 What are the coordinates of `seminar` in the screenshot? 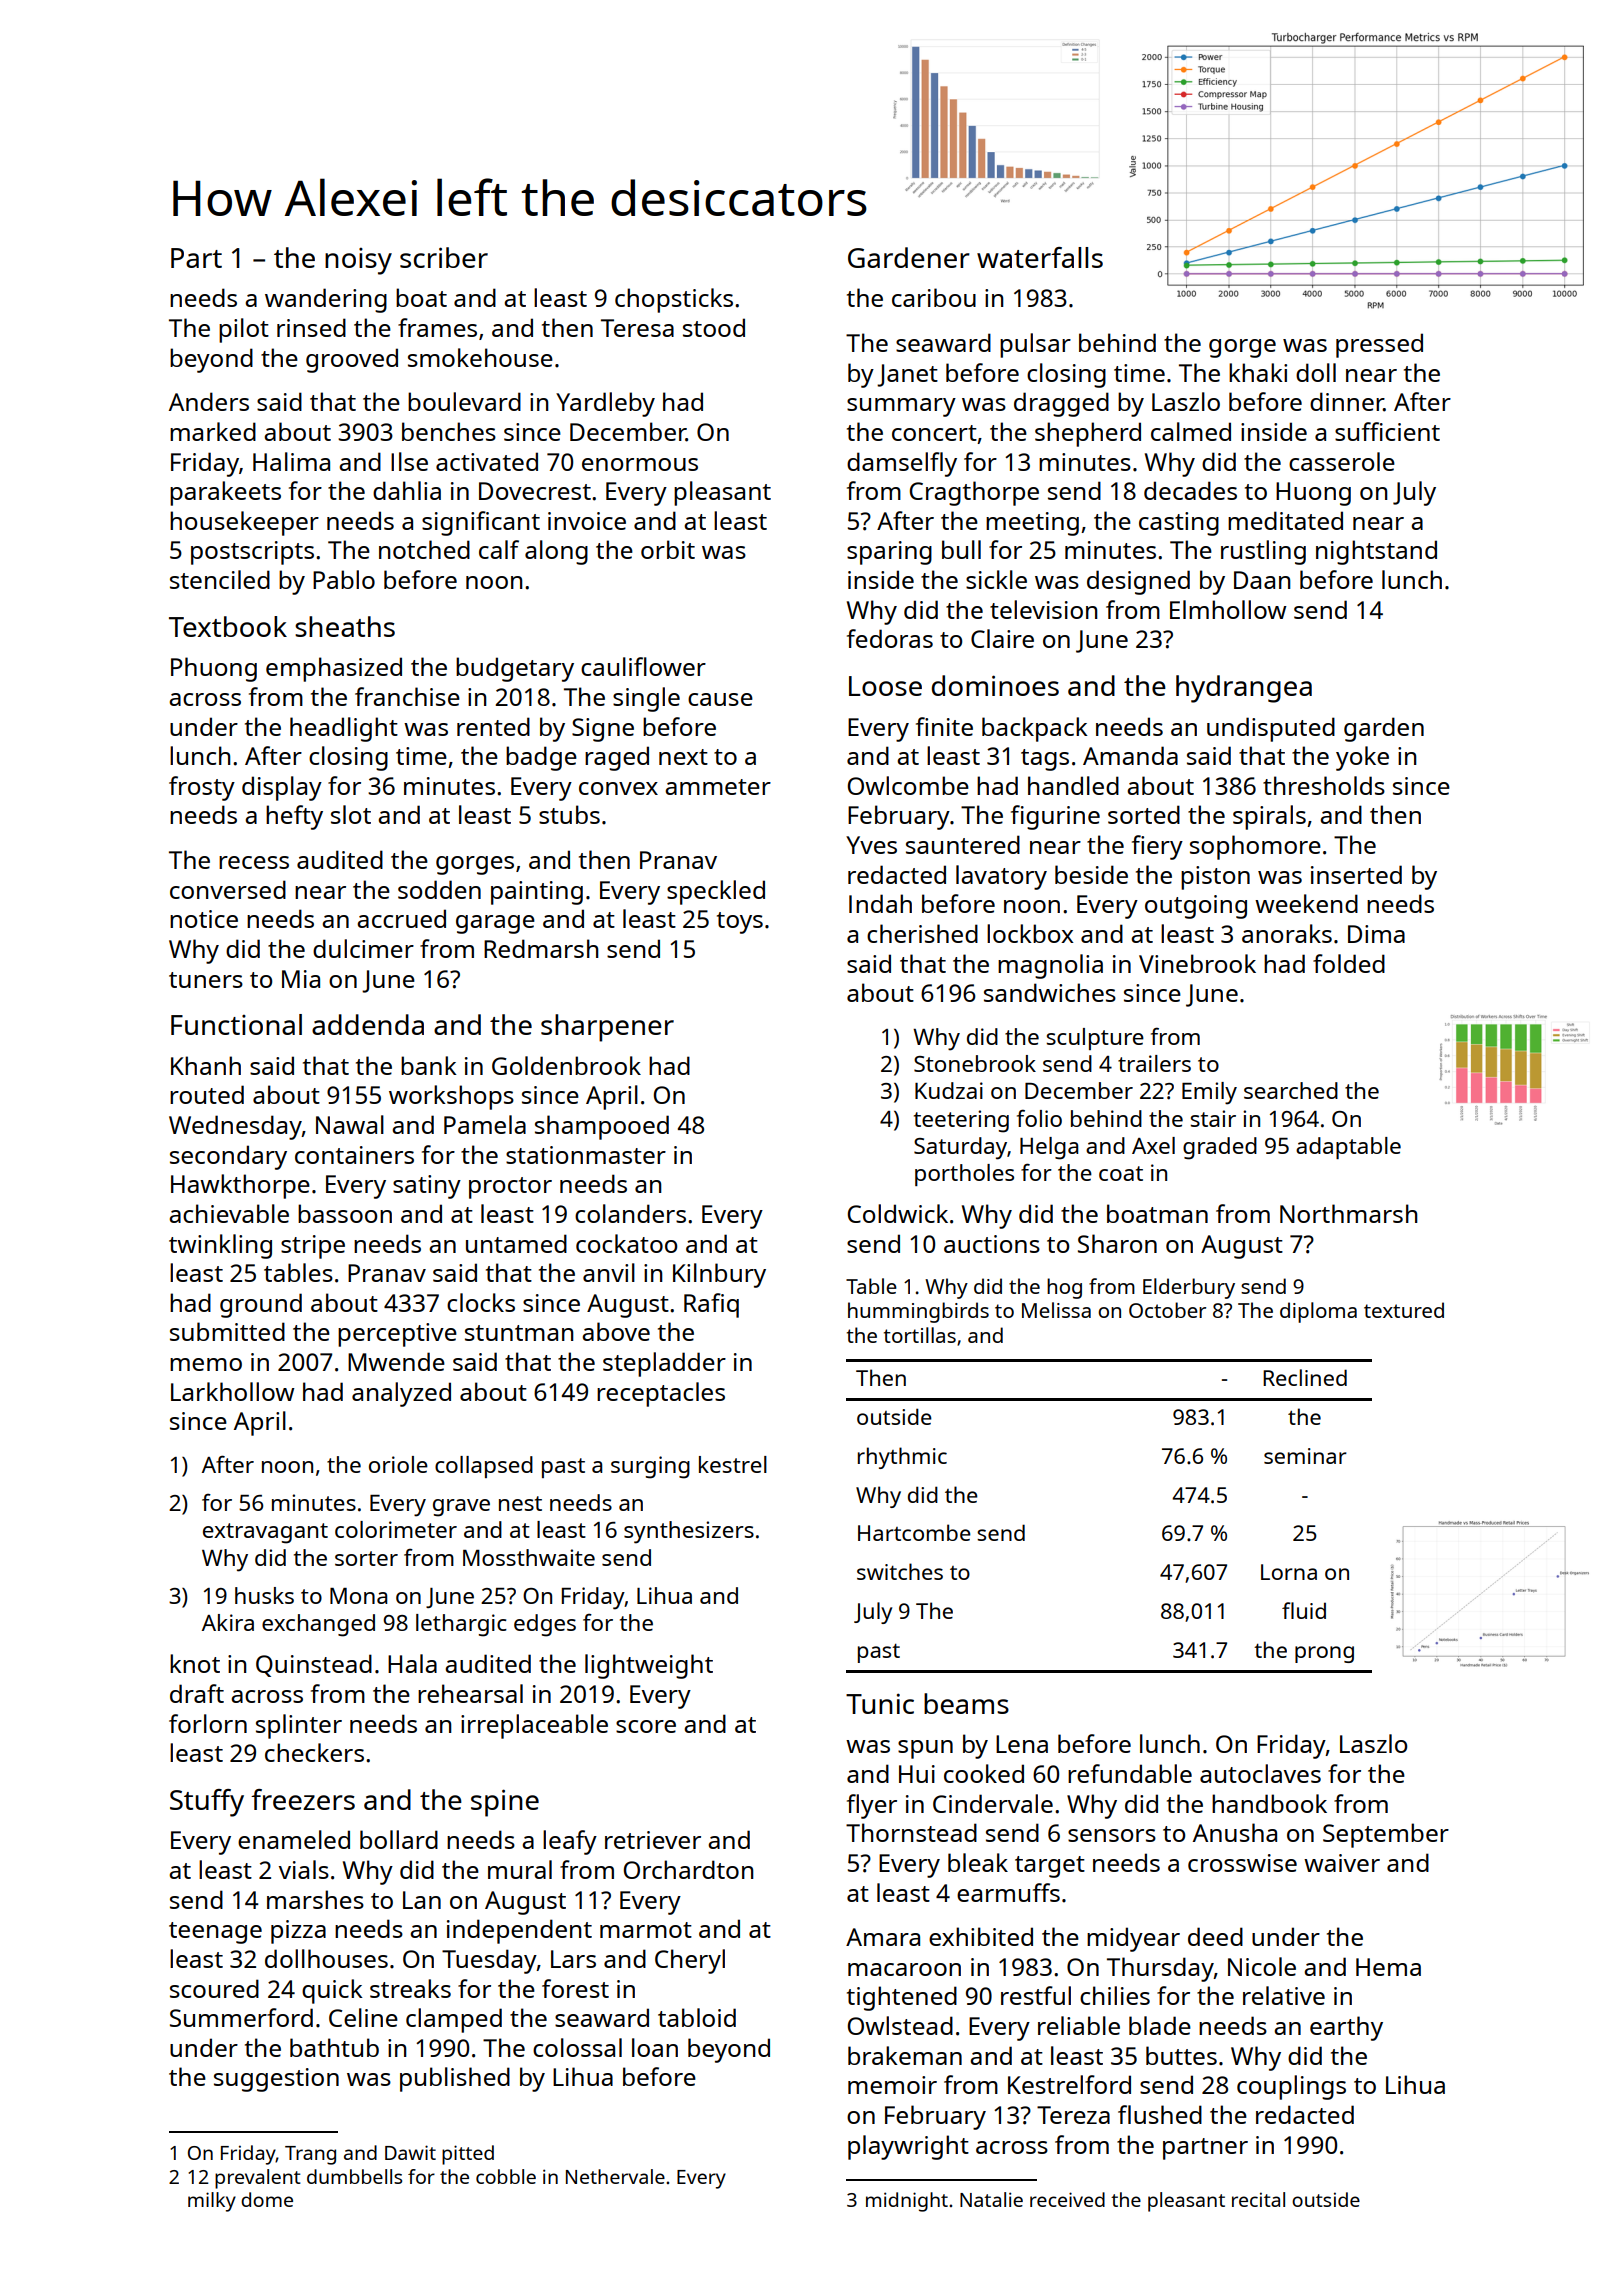 It's located at (1305, 1456).
